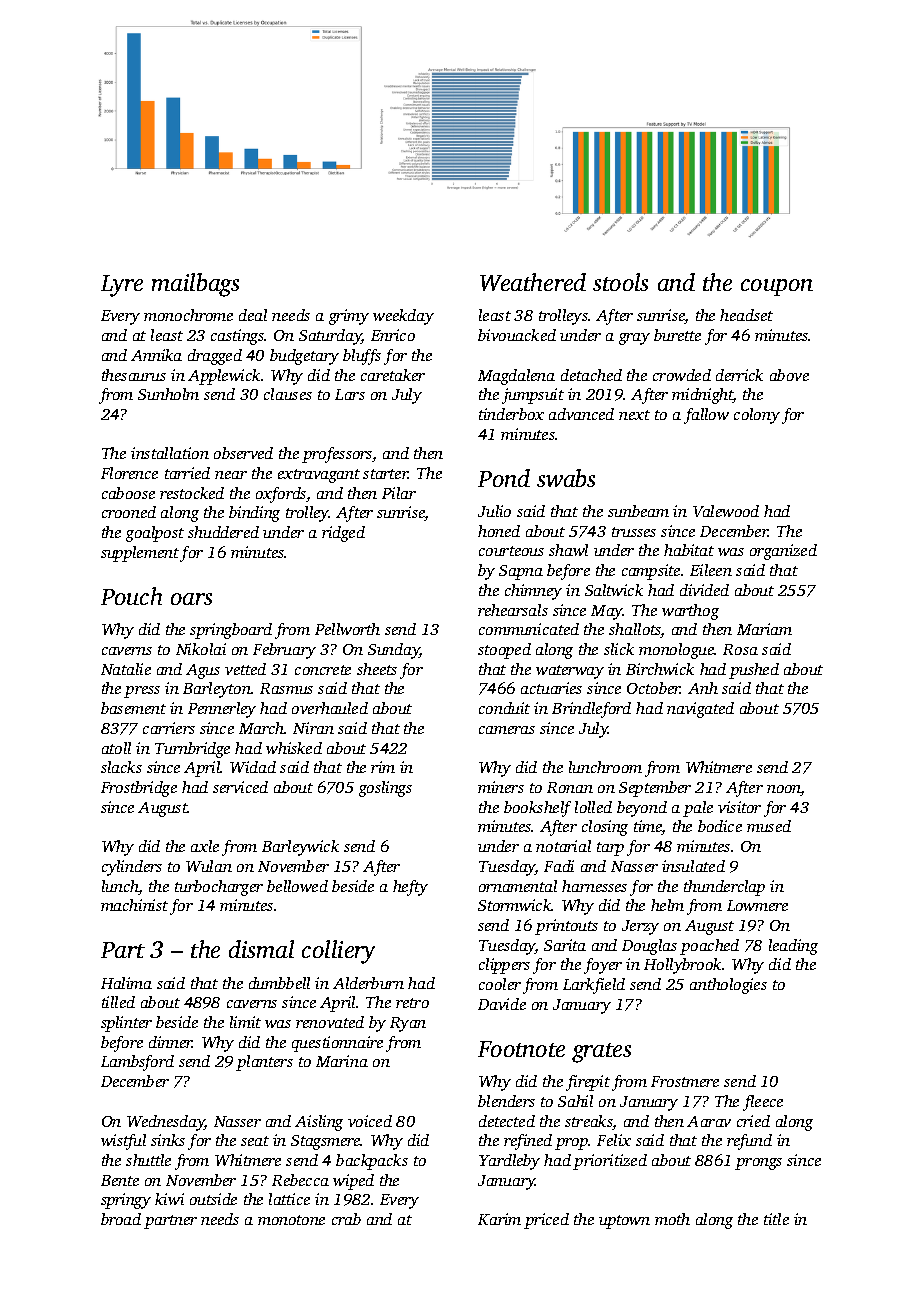  What do you see at coordinates (499, 1219) in the screenshot?
I see `Karim` at bounding box center [499, 1219].
